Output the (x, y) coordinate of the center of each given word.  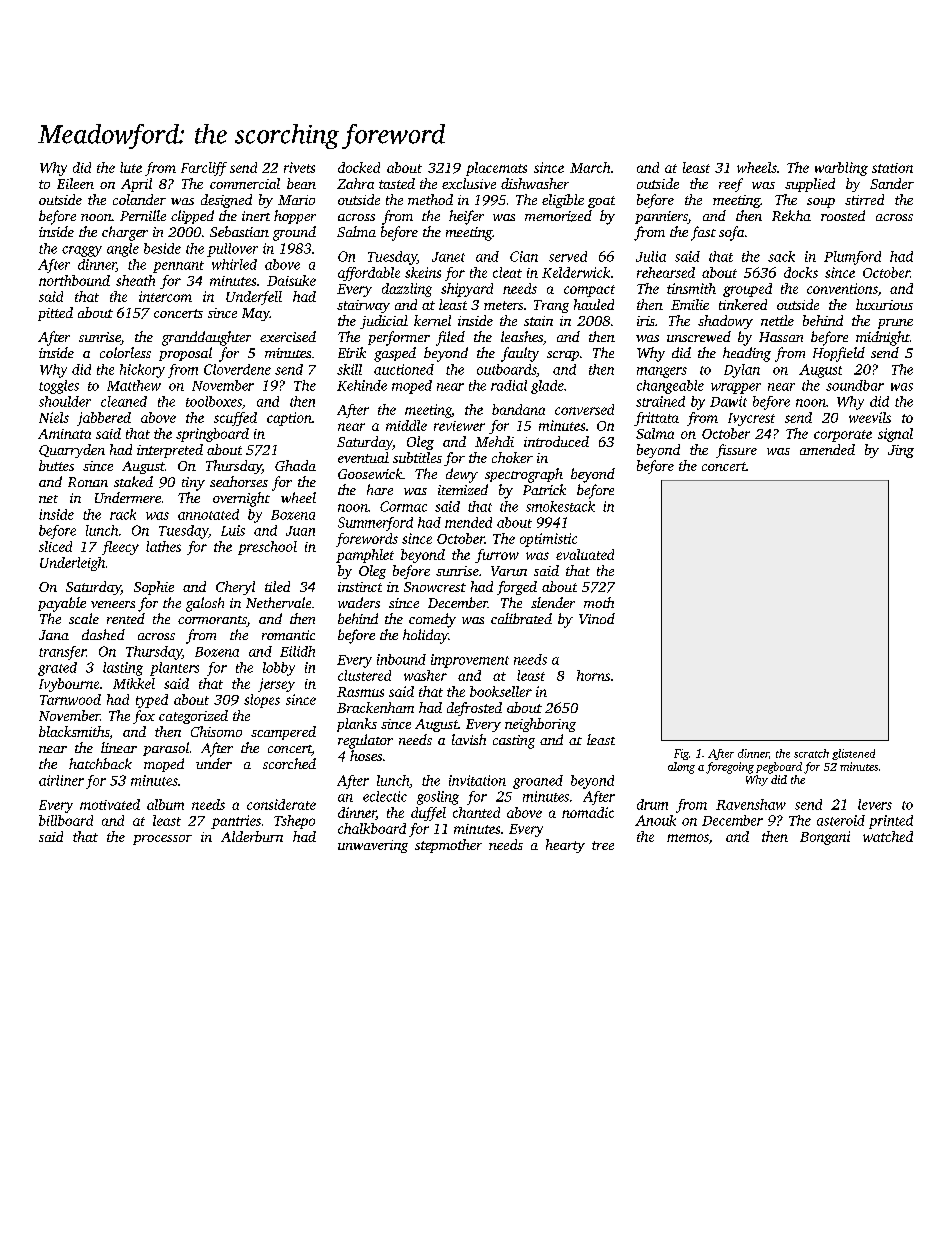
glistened (853, 754)
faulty (520, 354)
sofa (731, 233)
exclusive (469, 183)
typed (152, 701)
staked (133, 481)
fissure (736, 451)
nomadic (588, 812)
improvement (470, 661)
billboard (66, 820)
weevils (870, 417)
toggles (59, 387)
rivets (299, 167)
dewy (462, 475)
